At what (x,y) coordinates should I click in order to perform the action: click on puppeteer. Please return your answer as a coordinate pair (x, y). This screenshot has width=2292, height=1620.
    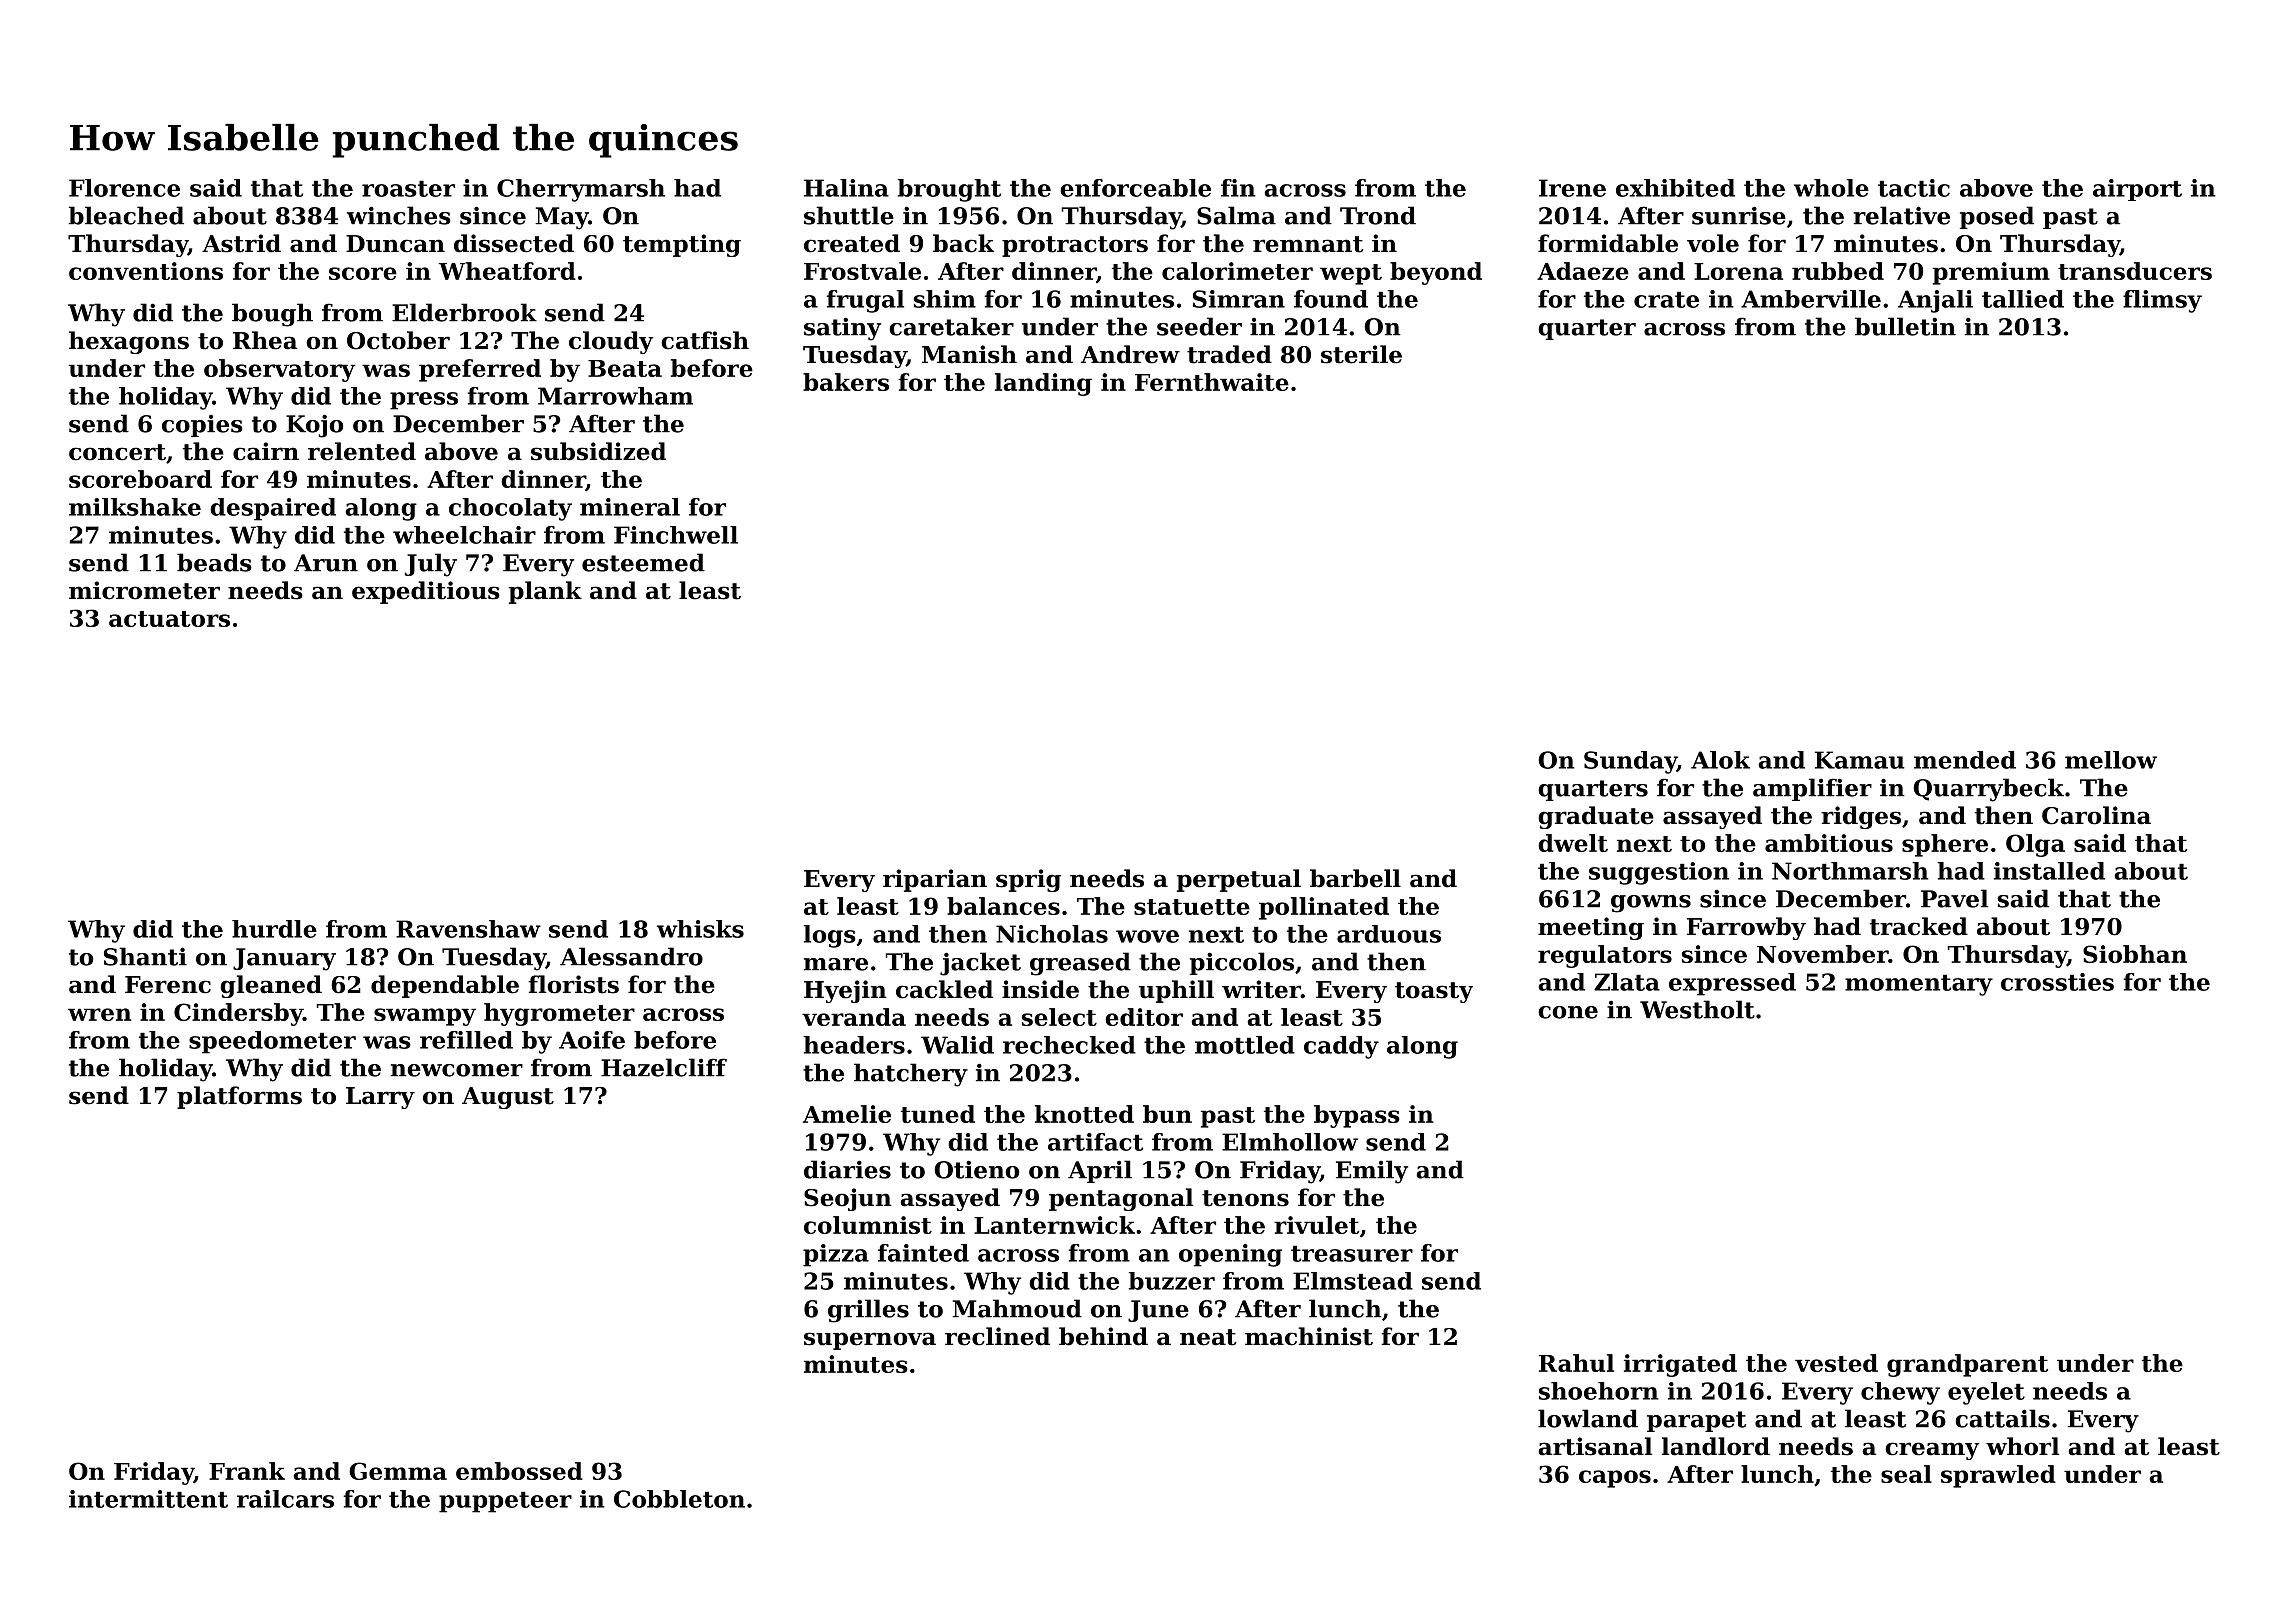
    Looking at the image, I should click on (505, 1502).
